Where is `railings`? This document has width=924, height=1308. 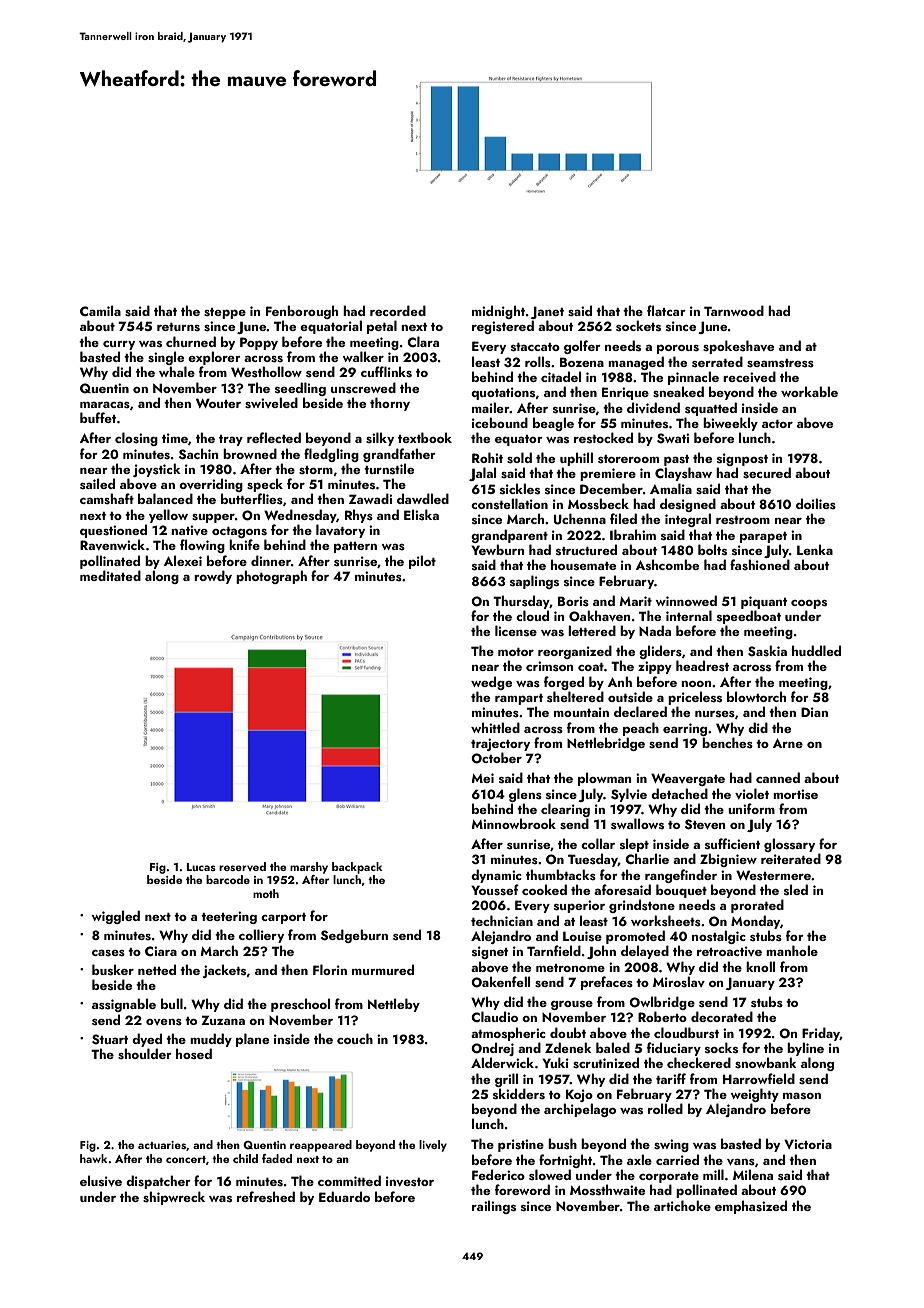 railings is located at coordinates (494, 1207).
